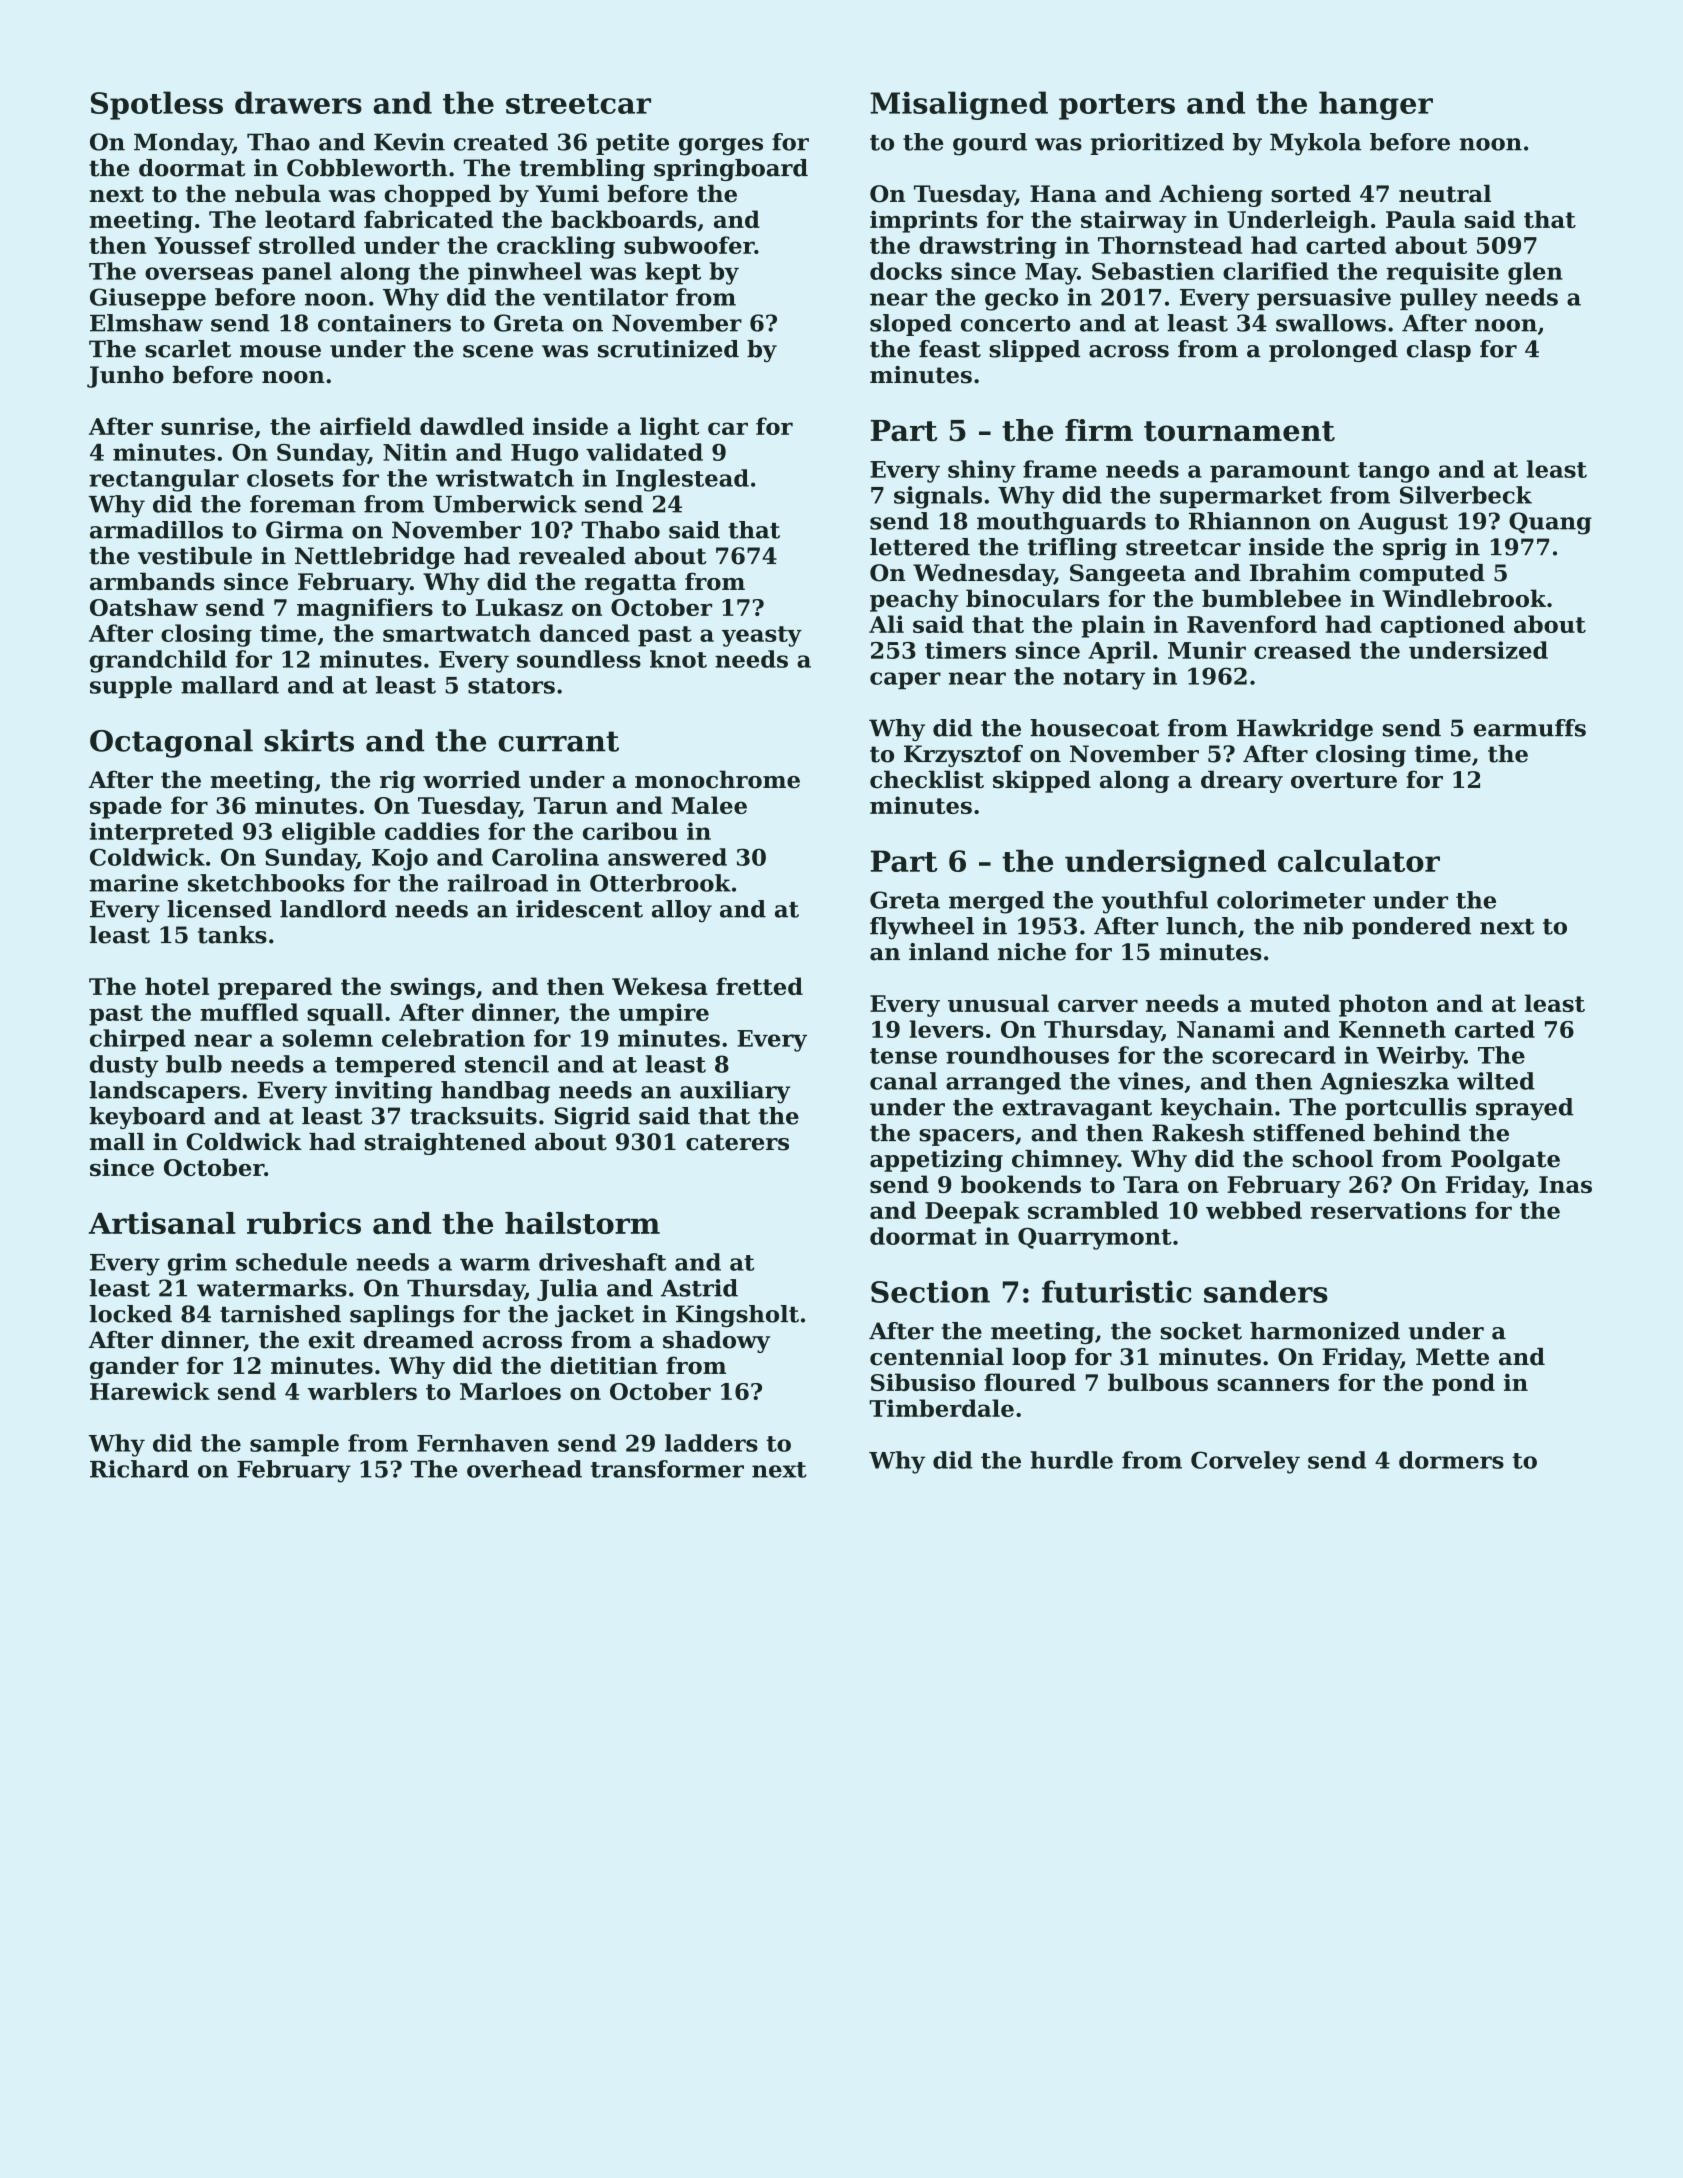 The width and height of the image is (1683, 2178). What do you see at coordinates (1376, 105) in the image?
I see `hanger` at bounding box center [1376, 105].
